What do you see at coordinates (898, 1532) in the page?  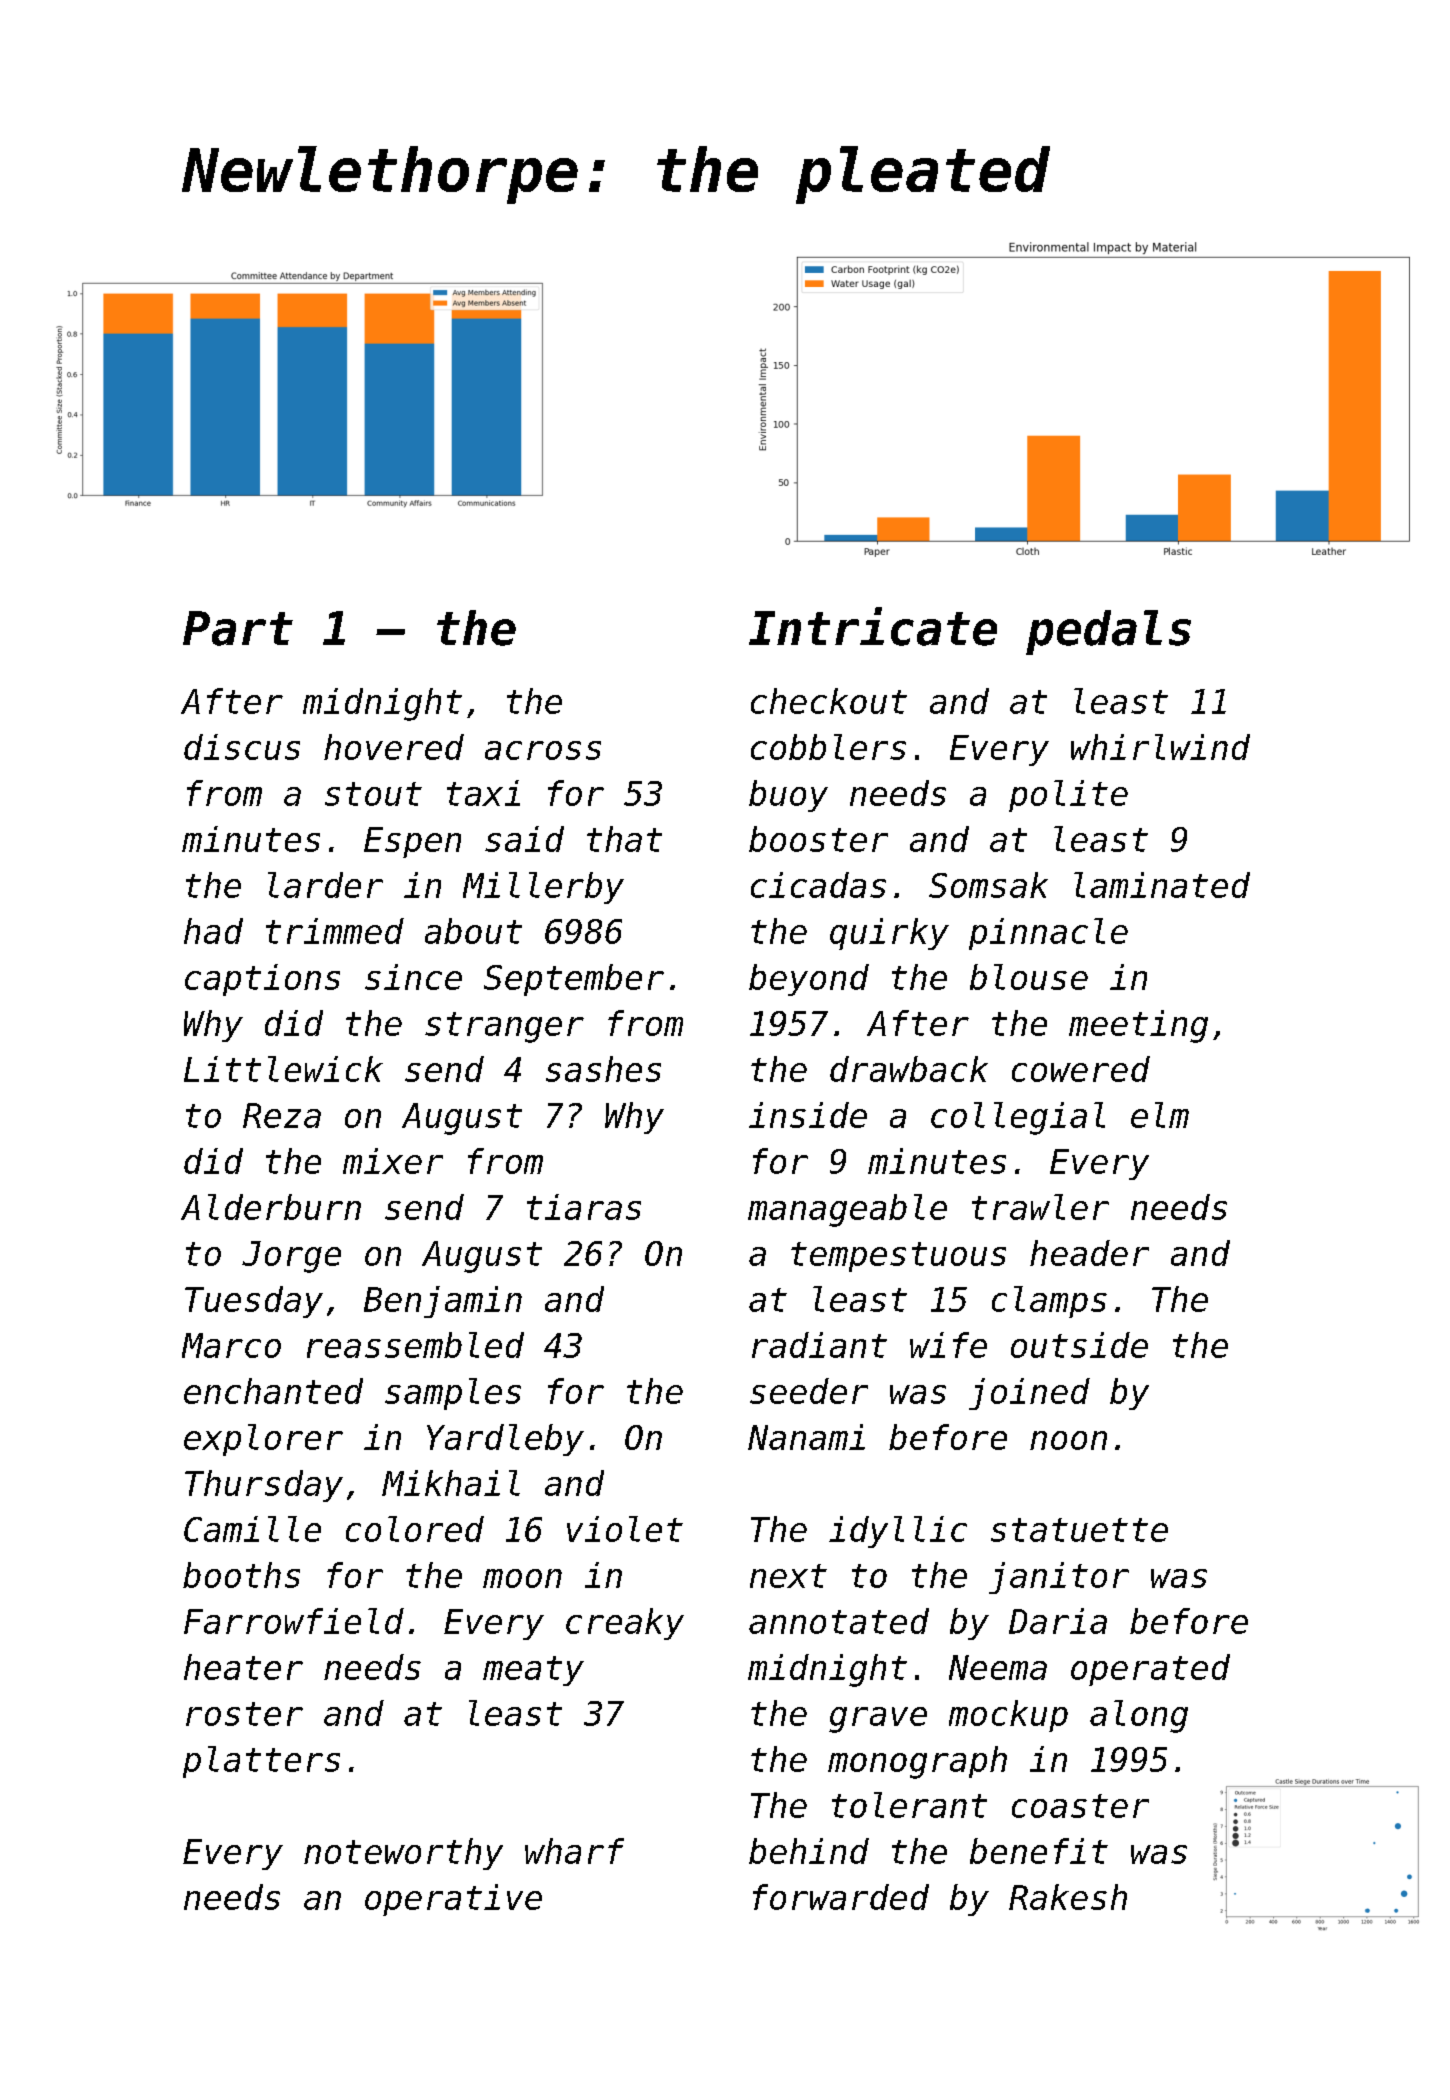 I see `idyllic` at bounding box center [898, 1532].
